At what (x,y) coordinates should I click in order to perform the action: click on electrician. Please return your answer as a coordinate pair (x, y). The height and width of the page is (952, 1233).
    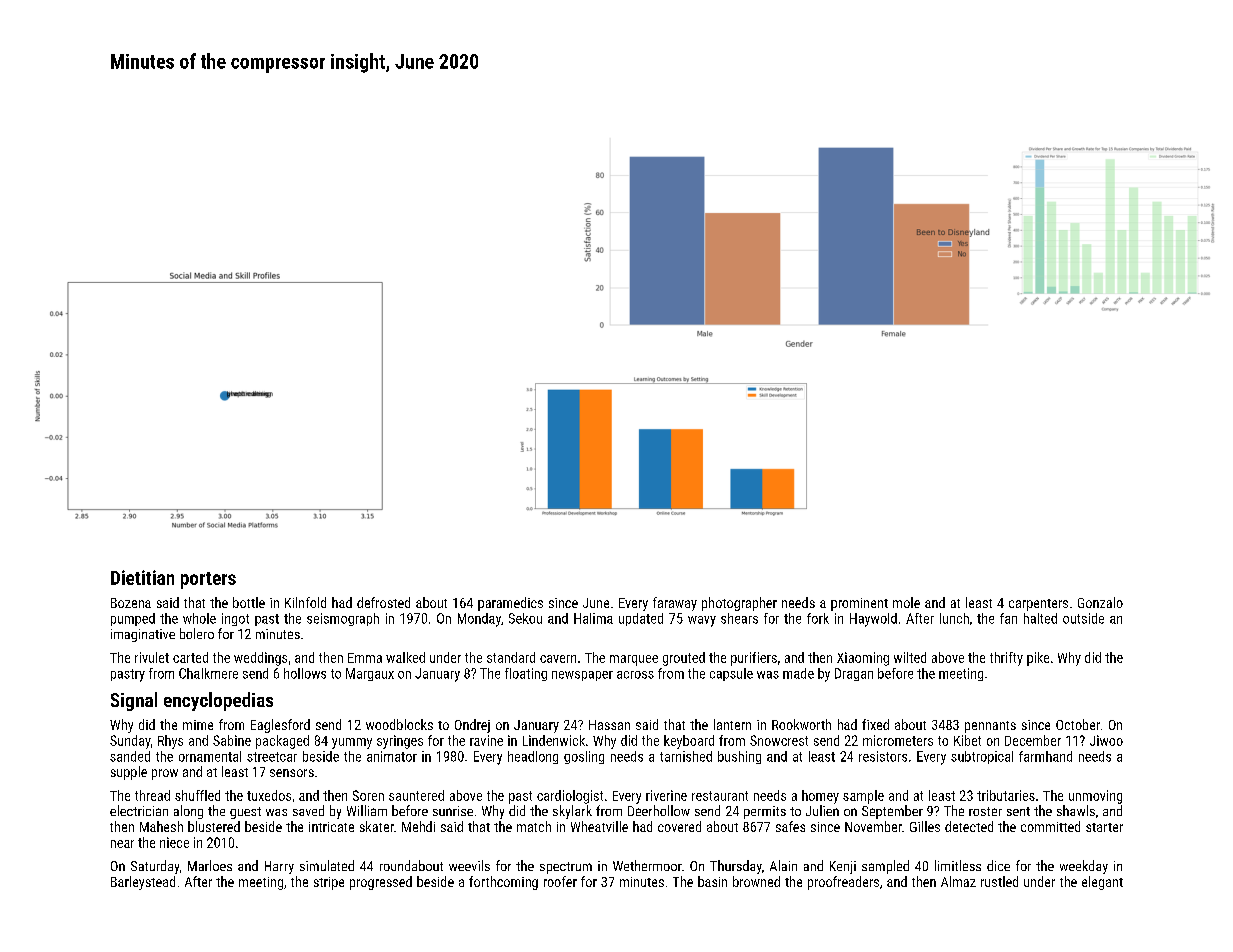
    Looking at the image, I should click on (139, 810).
